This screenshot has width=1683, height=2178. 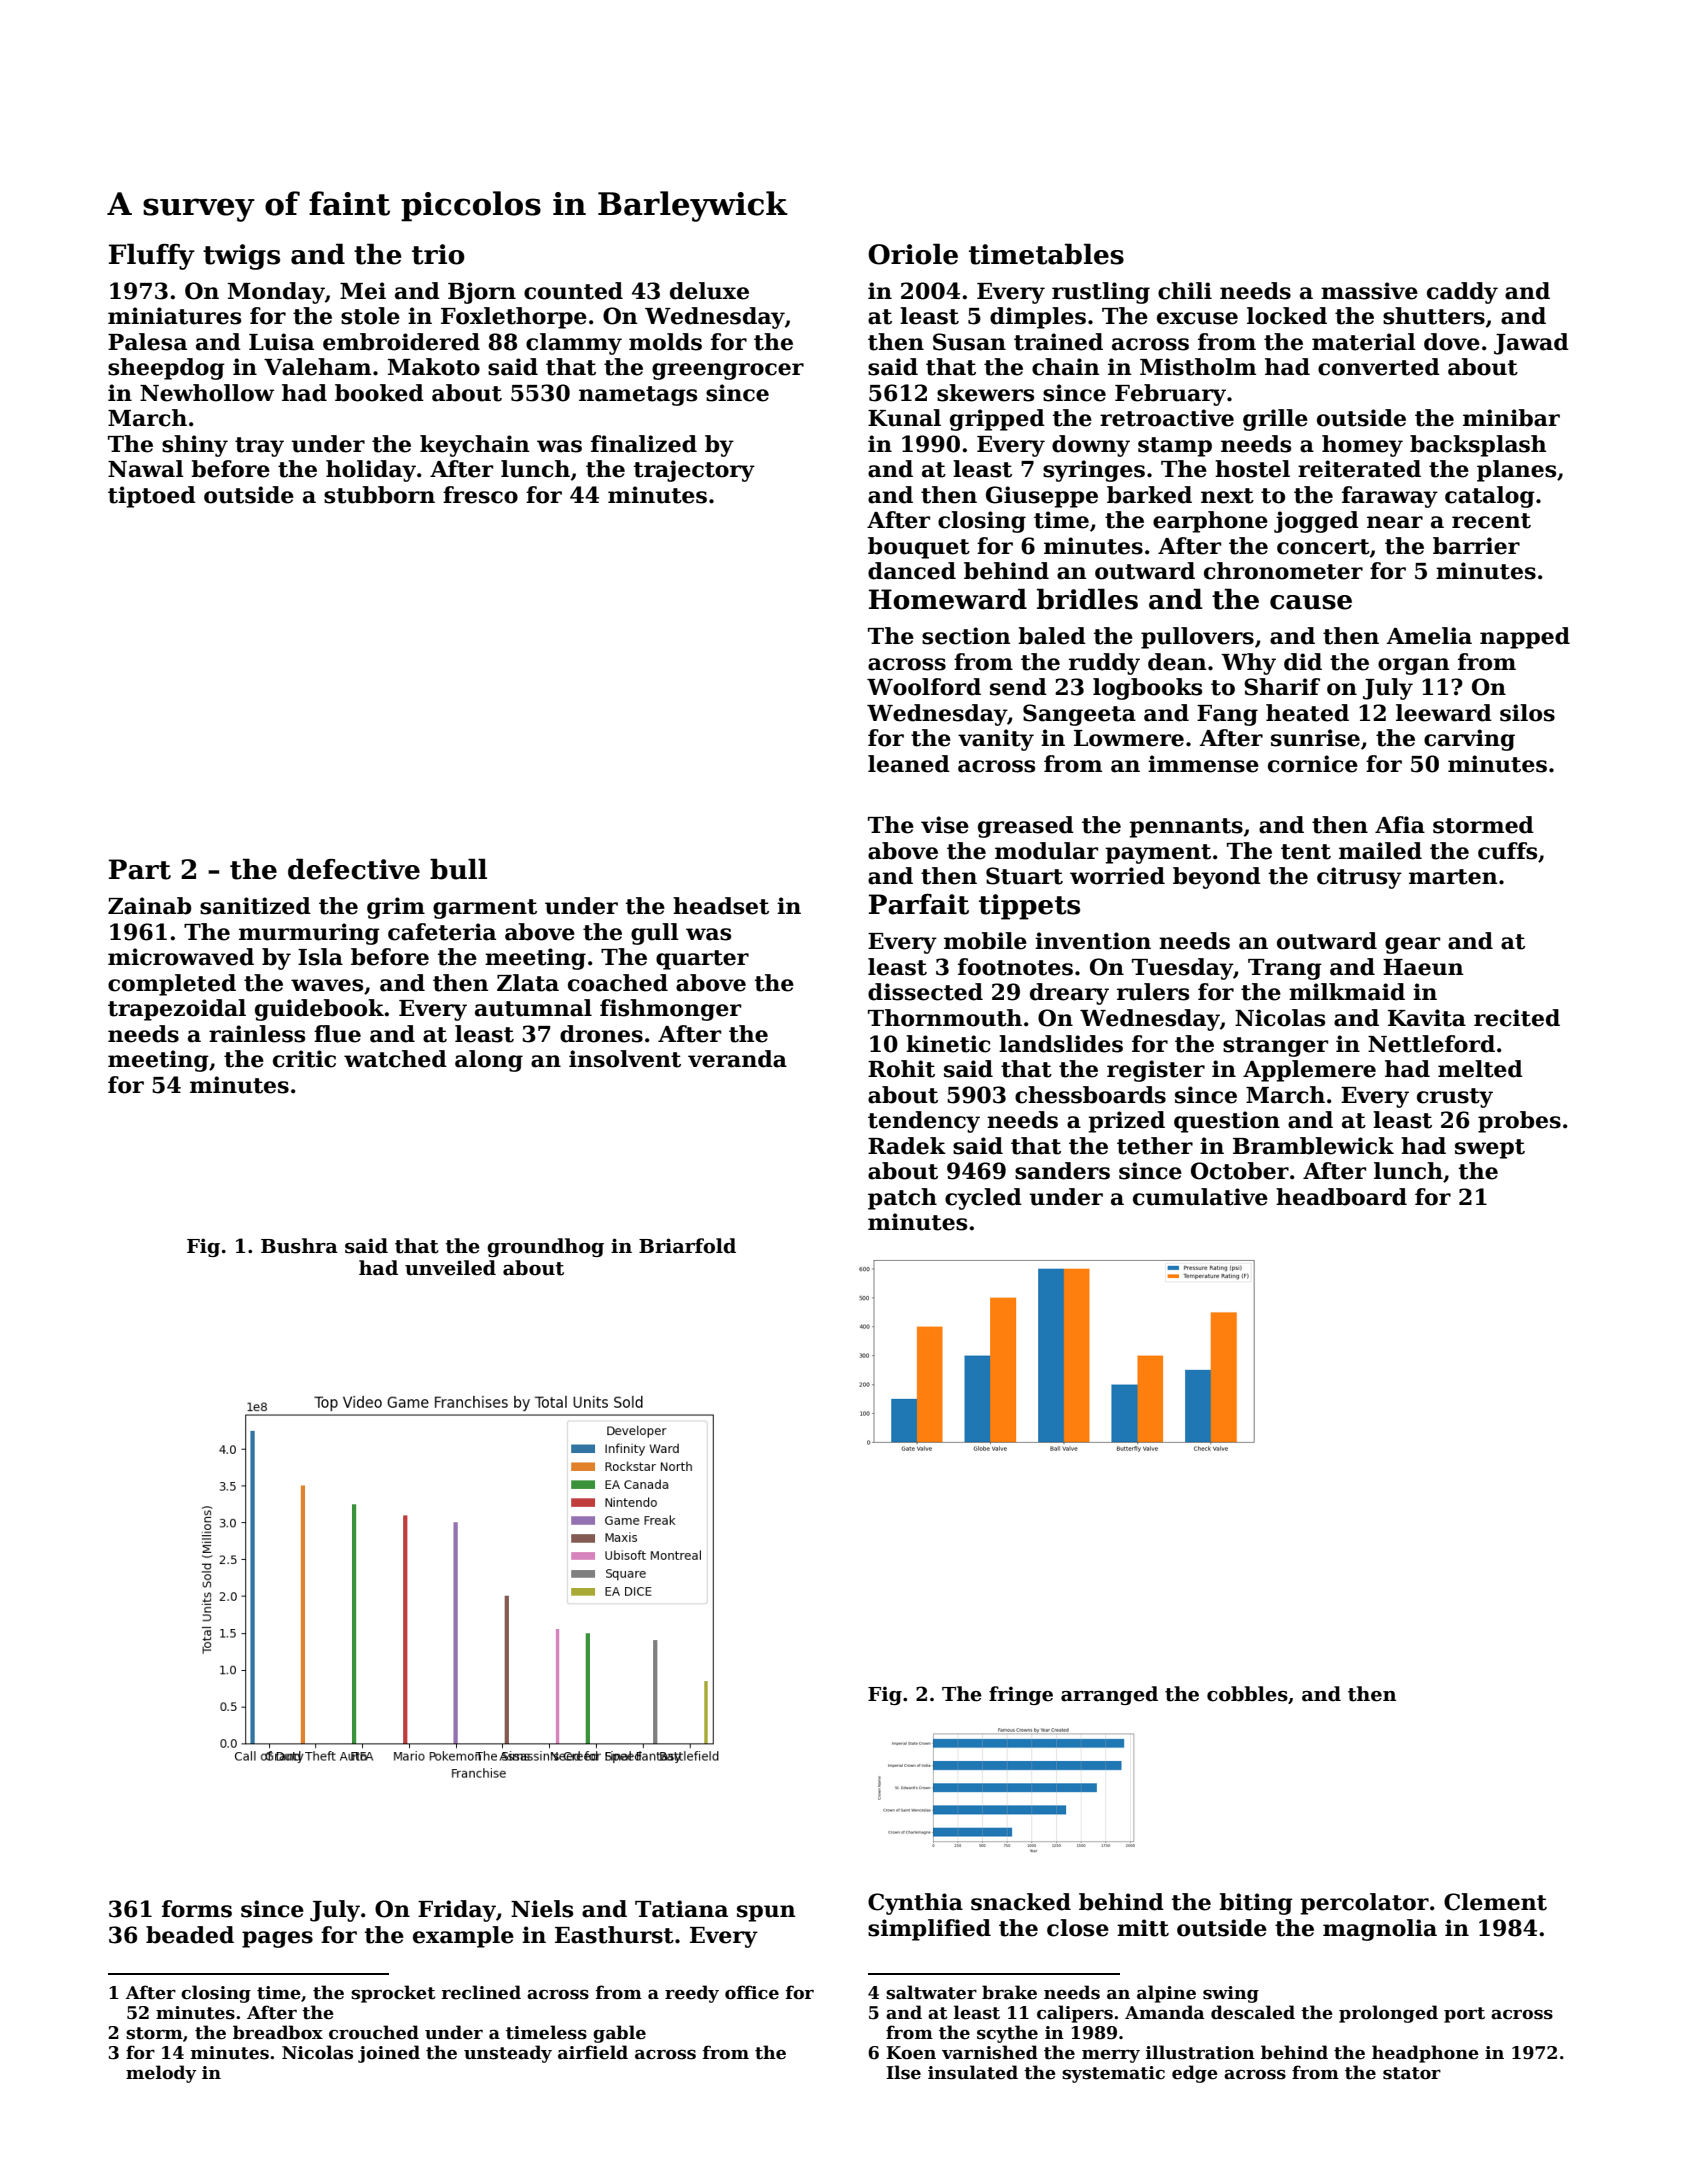 What do you see at coordinates (737, 1059) in the screenshot?
I see `veranda` at bounding box center [737, 1059].
